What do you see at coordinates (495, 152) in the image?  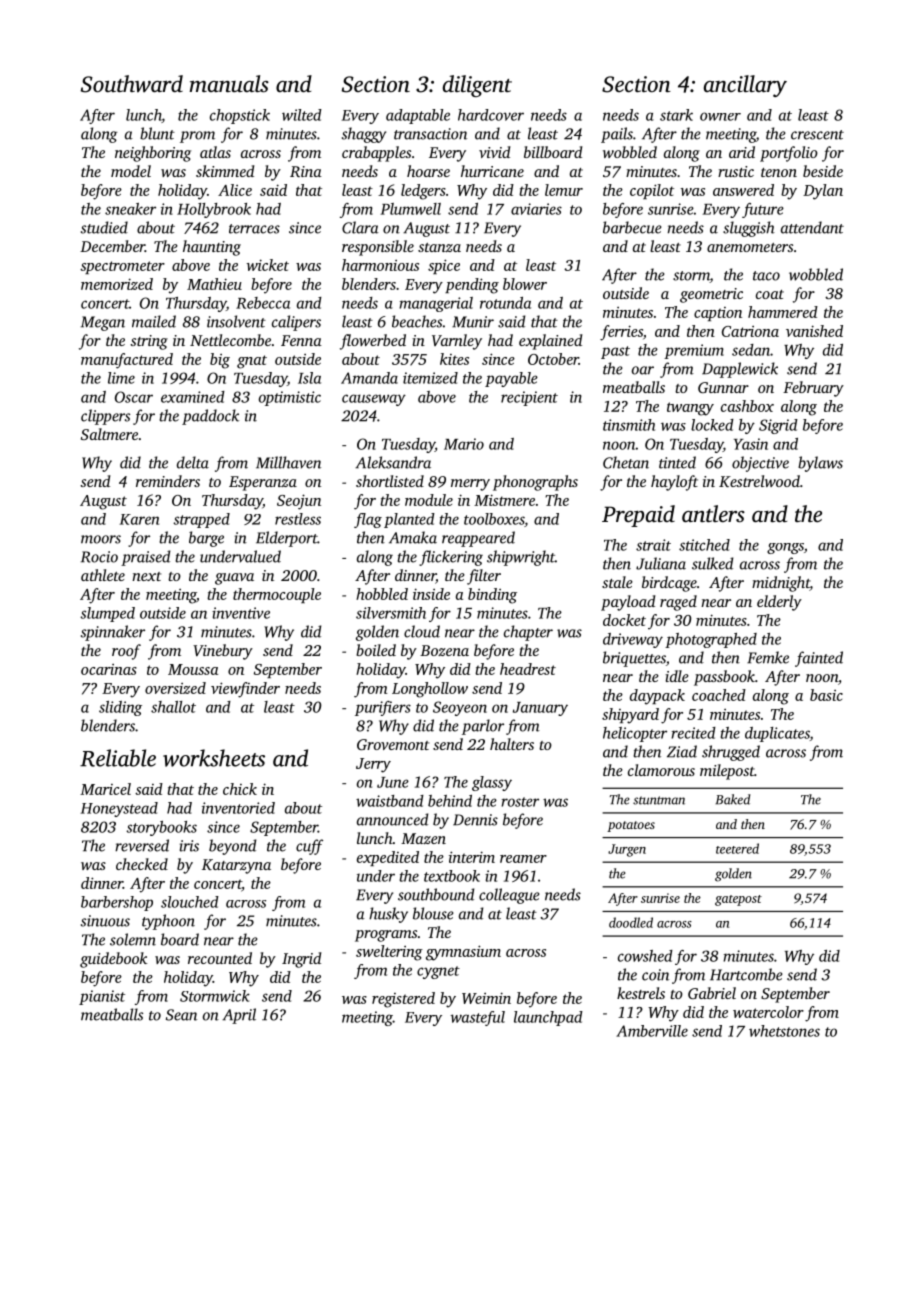 I see `vivid` at bounding box center [495, 152].
